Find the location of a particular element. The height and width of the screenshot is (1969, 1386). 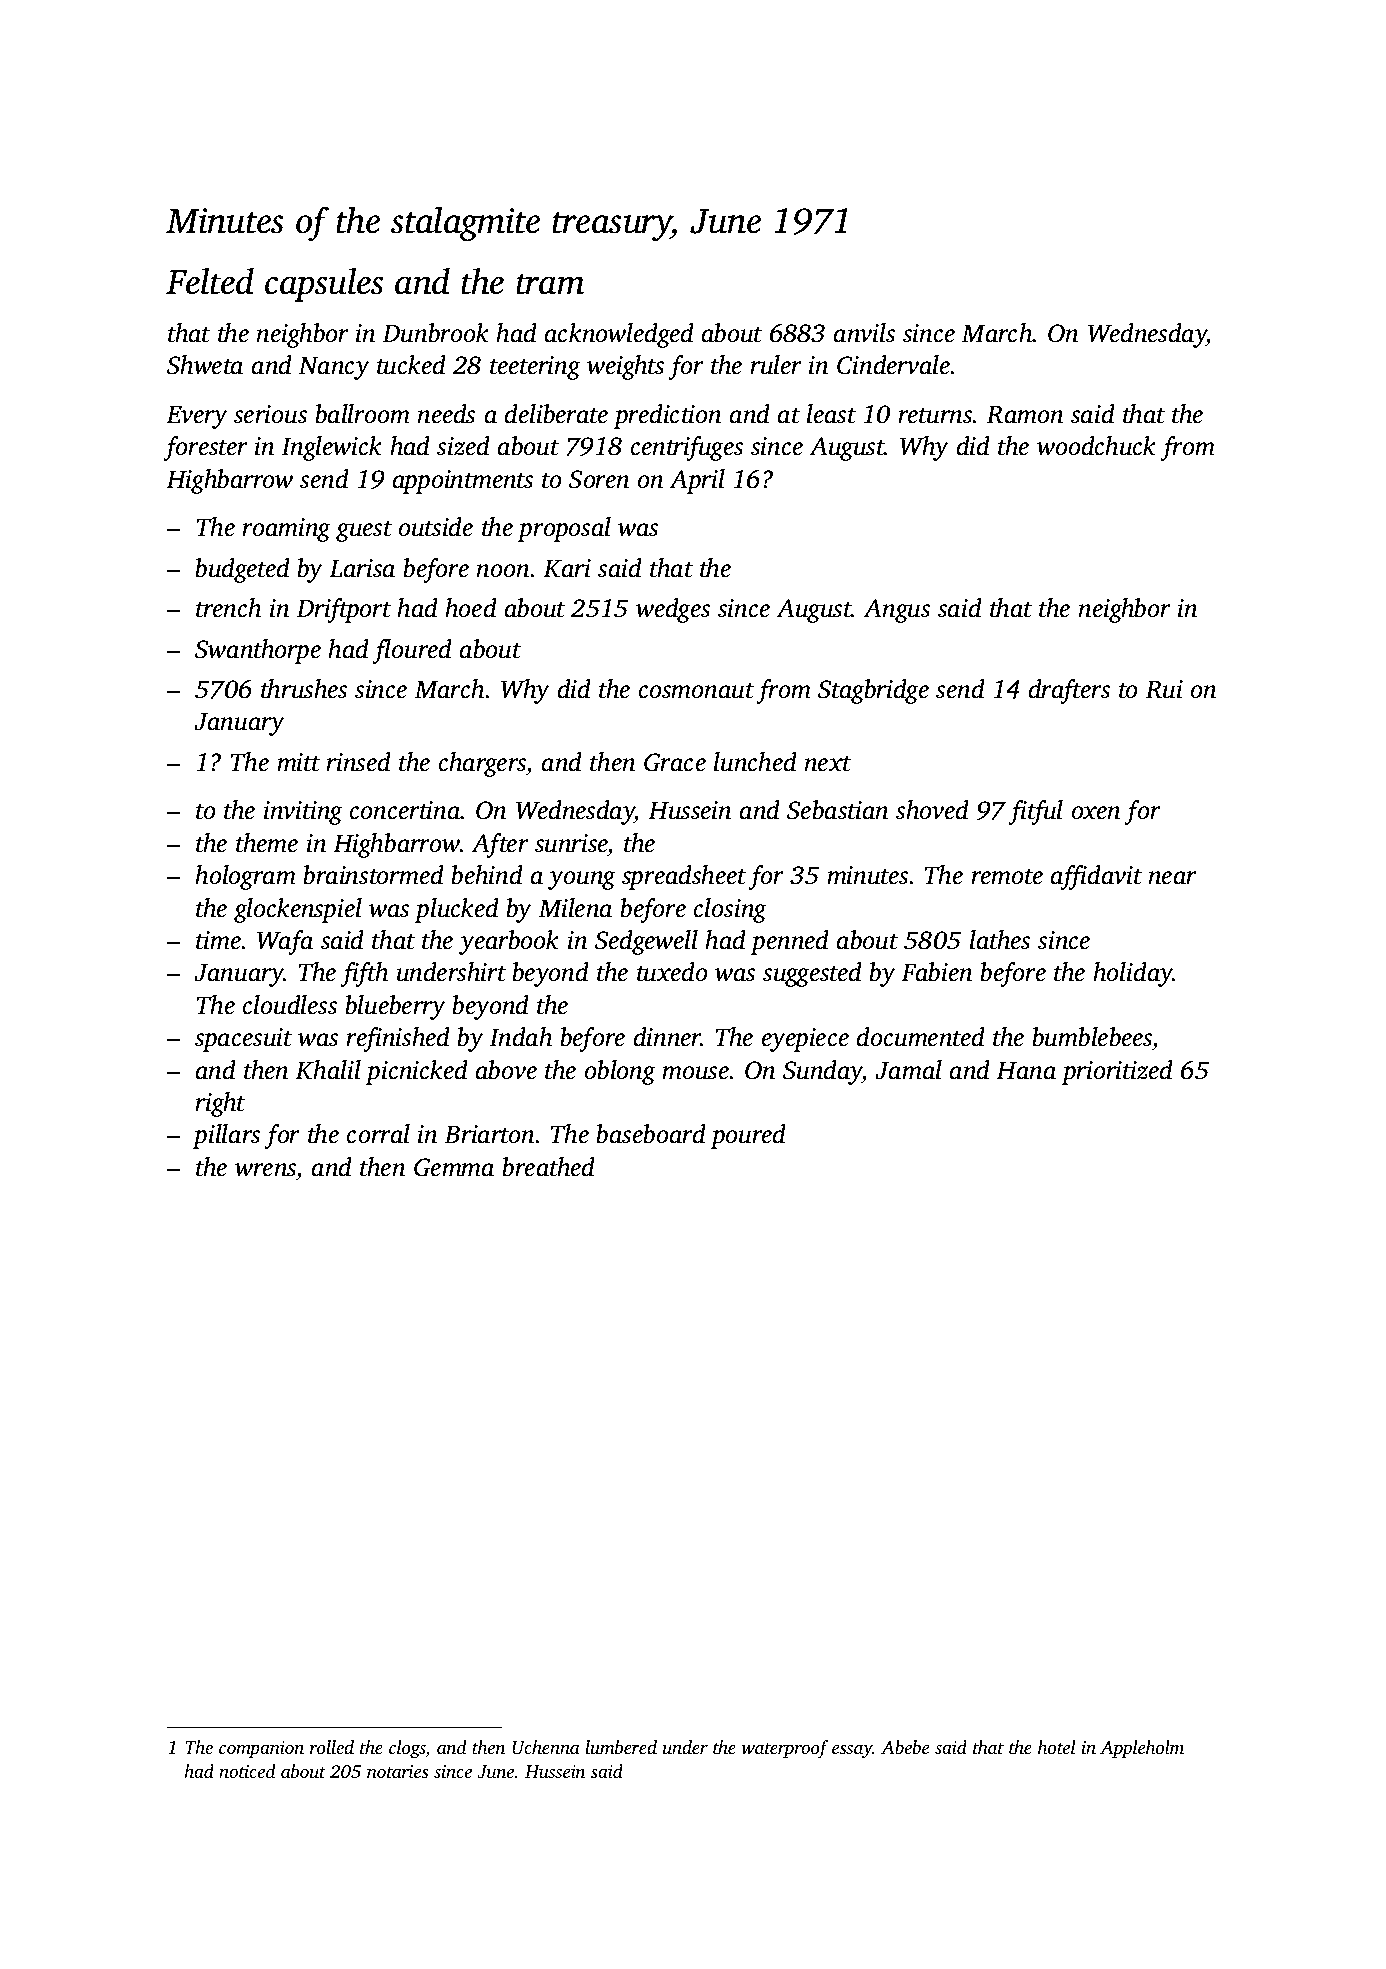

poured is located at coordinates (748, 1136).
